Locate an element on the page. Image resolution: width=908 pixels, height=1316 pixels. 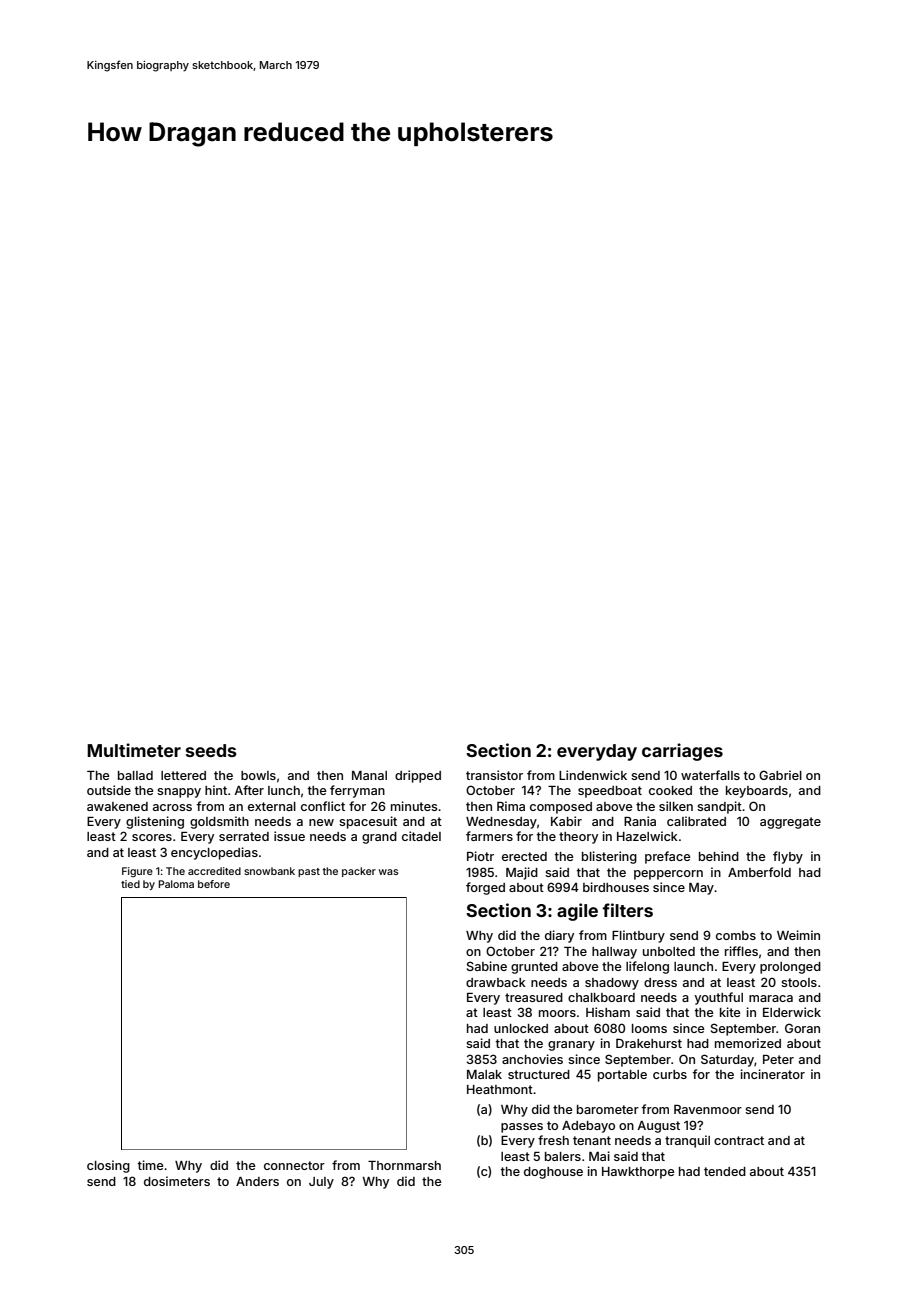
Amberfold is located at coordinates (759, 872).
